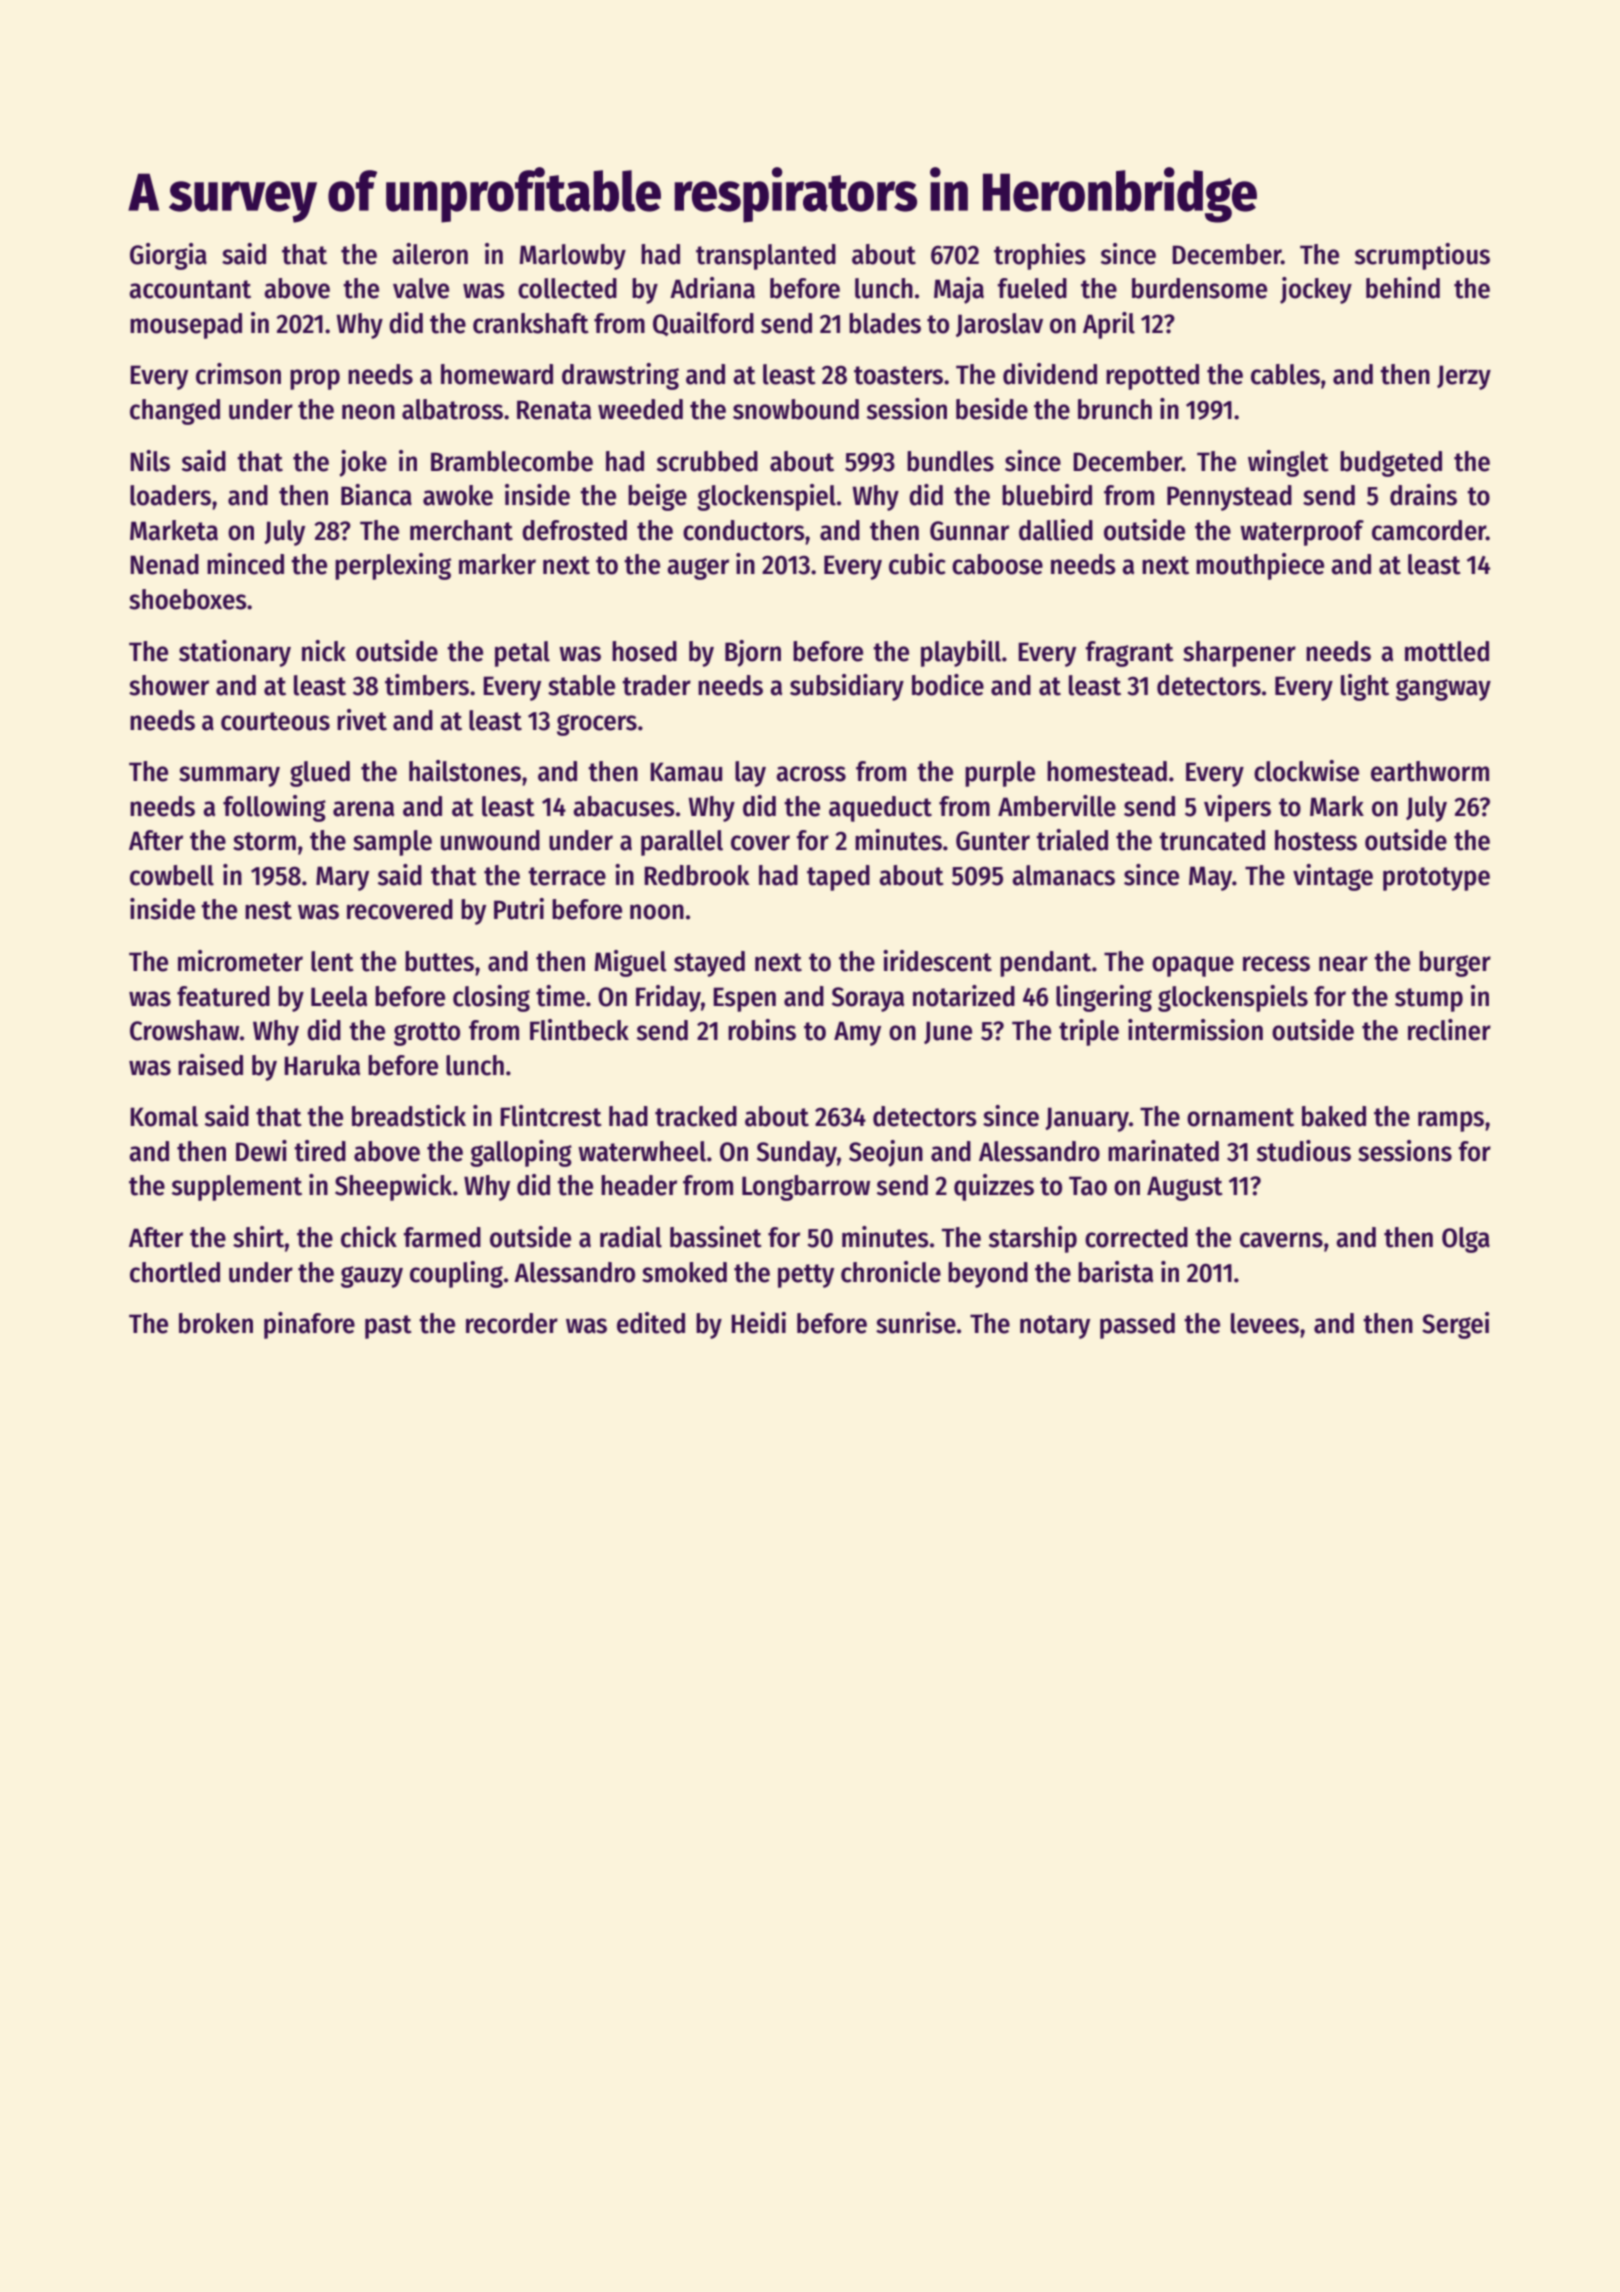 Image resolution: width=1620 pixels, height=2292 pixels. What do you see at coordinates (1045, 964) in the document?
I see `pendant` at bounding box center [1045, 964].
